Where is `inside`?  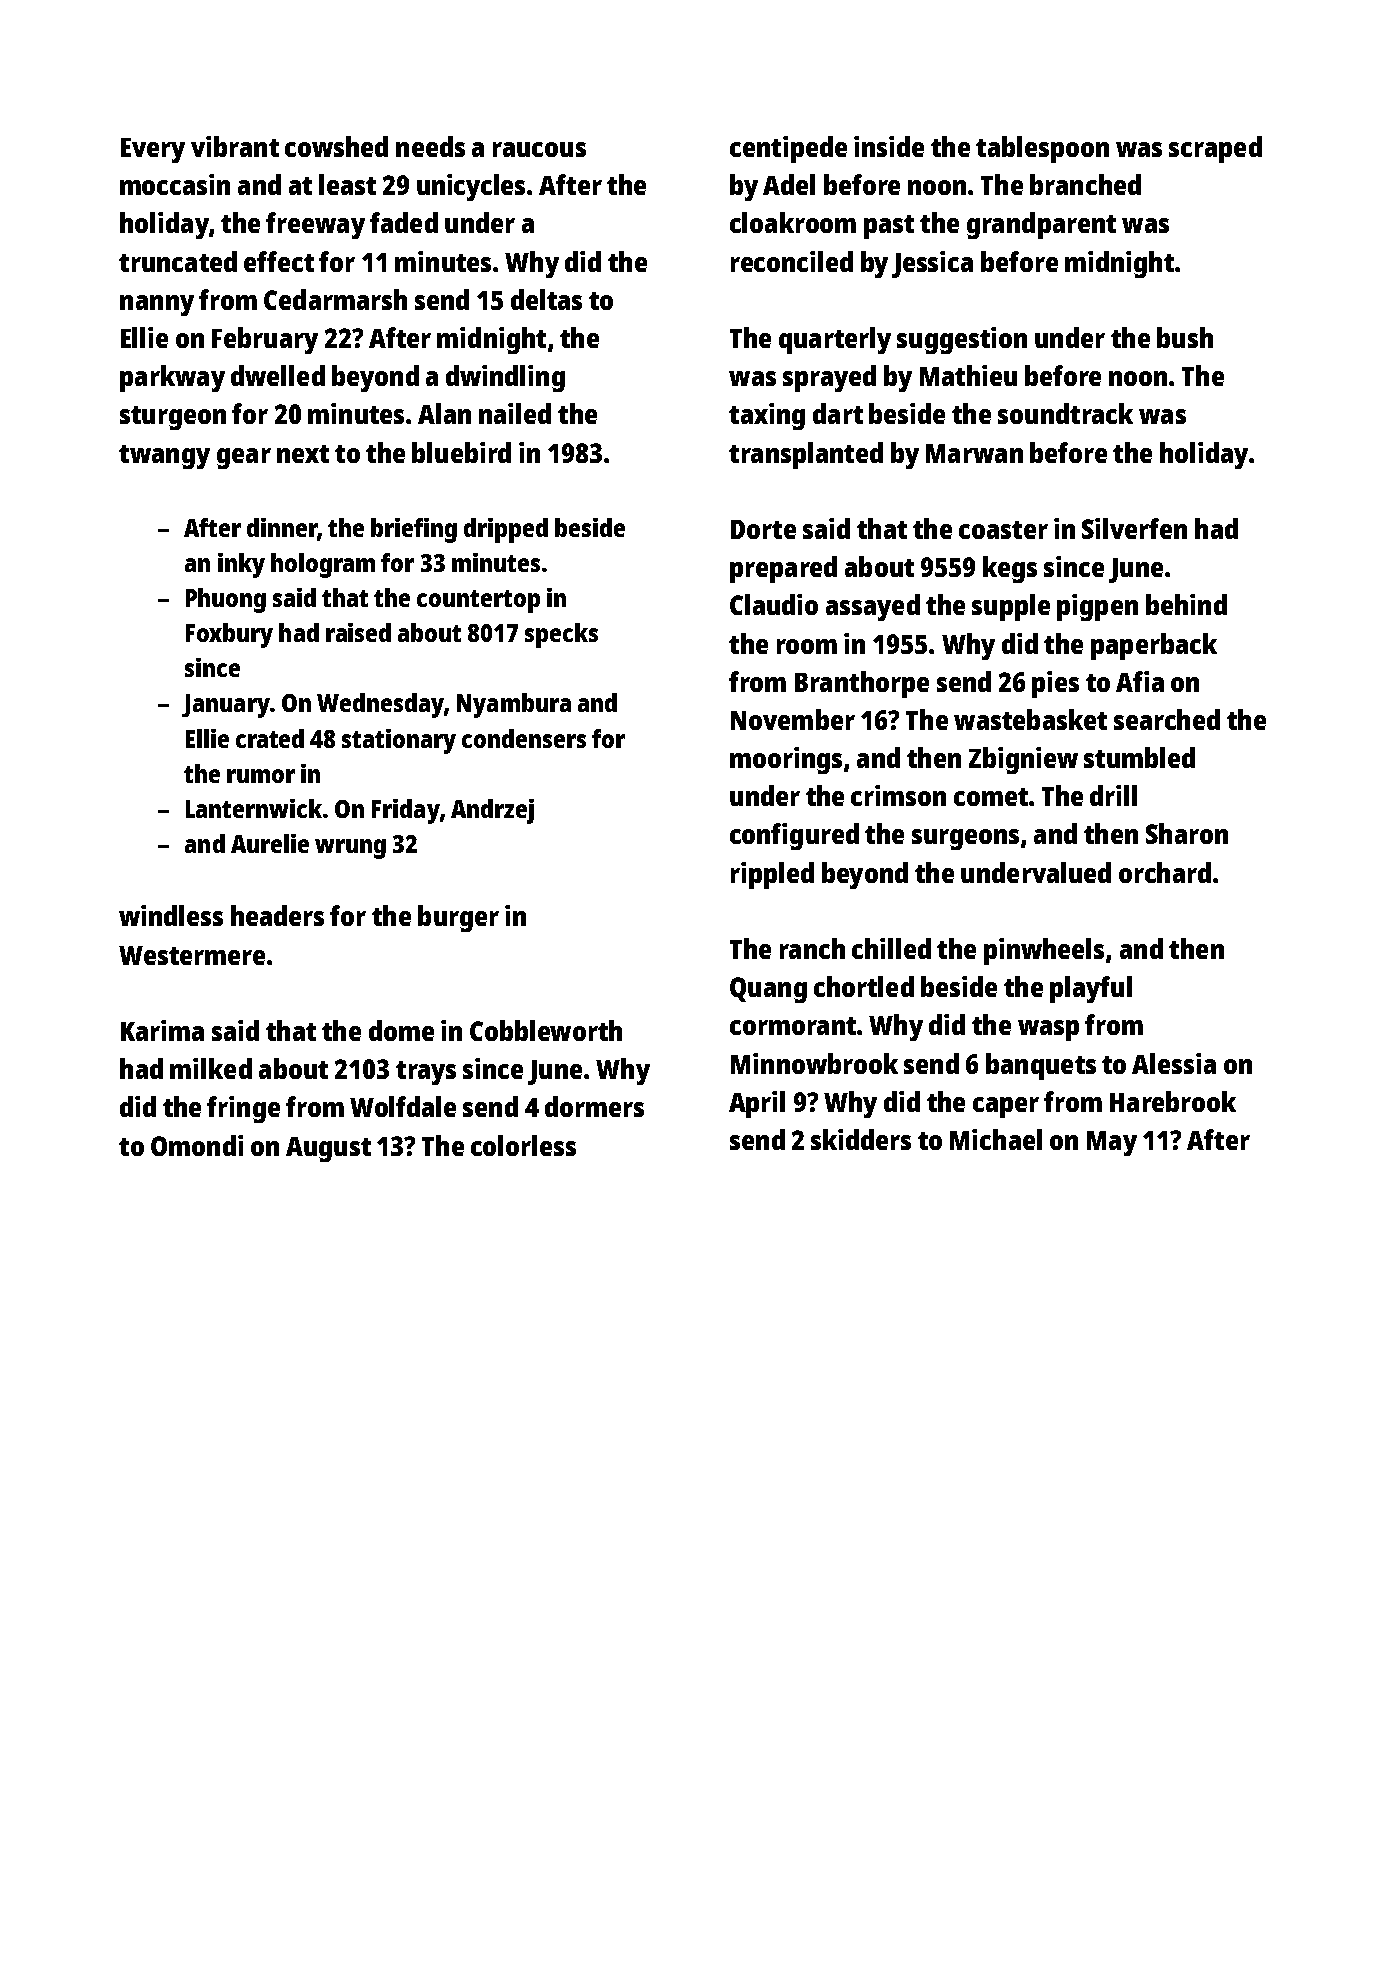 inside is located at coordinates (889, 146).
